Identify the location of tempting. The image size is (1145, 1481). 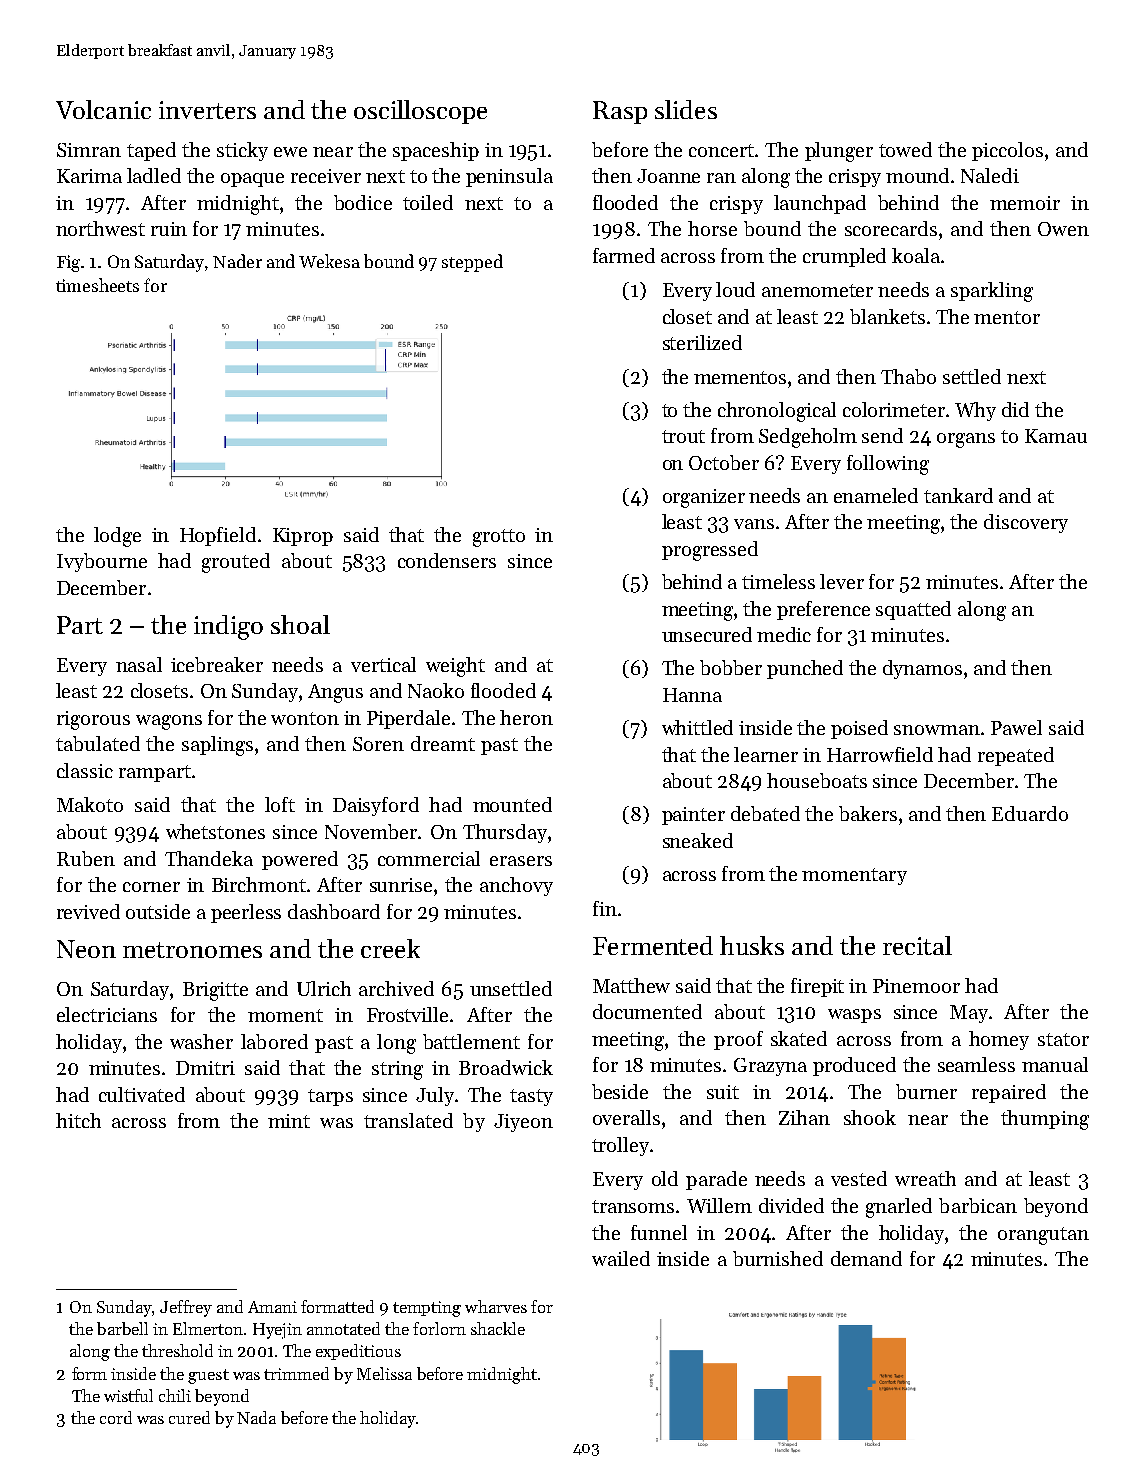
(427, 1309).
